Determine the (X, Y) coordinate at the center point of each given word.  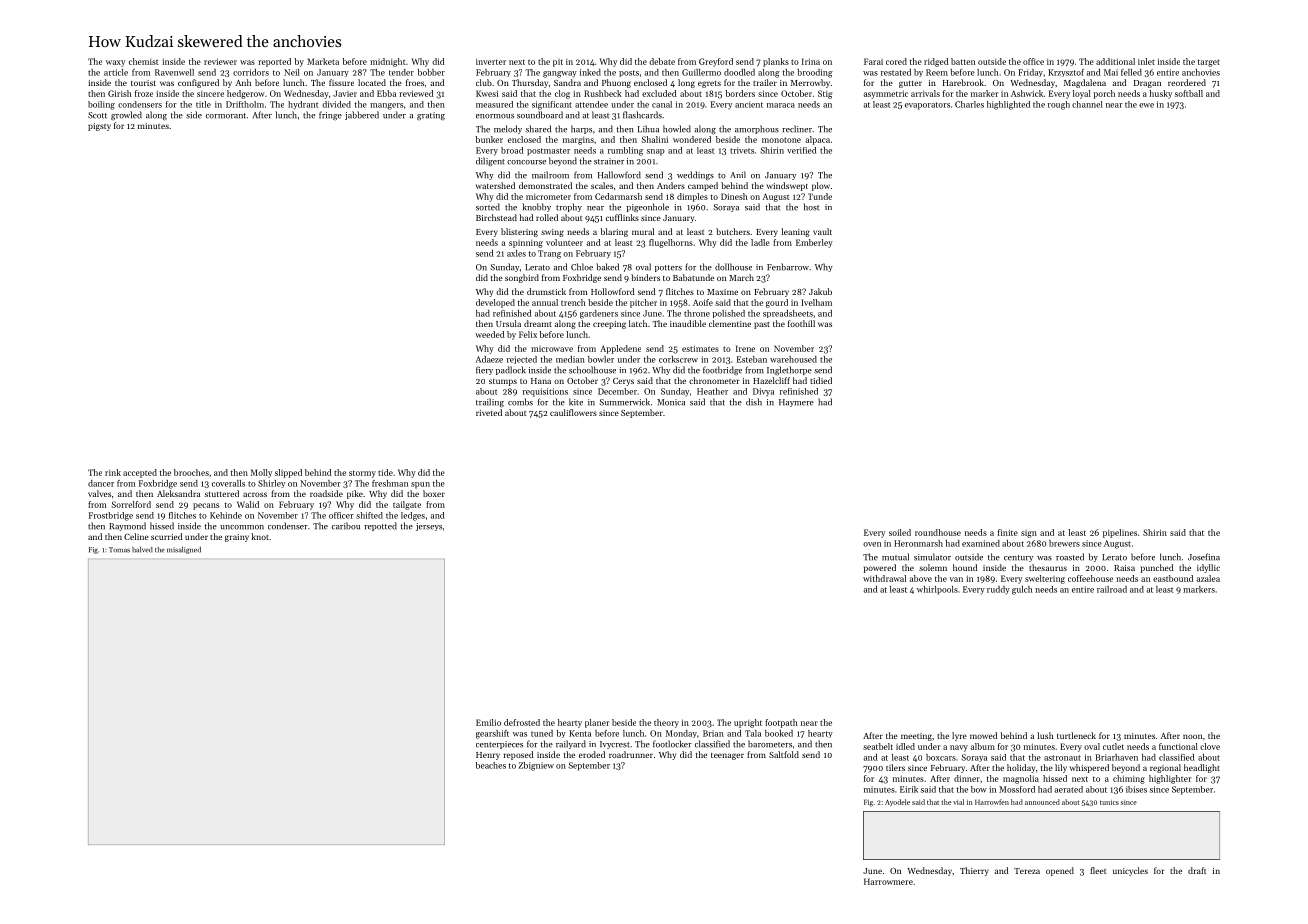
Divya (763, 392)
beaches (491, 765)
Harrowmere (888, 881)
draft (1197, 870)
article (116, 72)
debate (662, 61)
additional (1115, 61)
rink (113, 472)
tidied (821, 380)
